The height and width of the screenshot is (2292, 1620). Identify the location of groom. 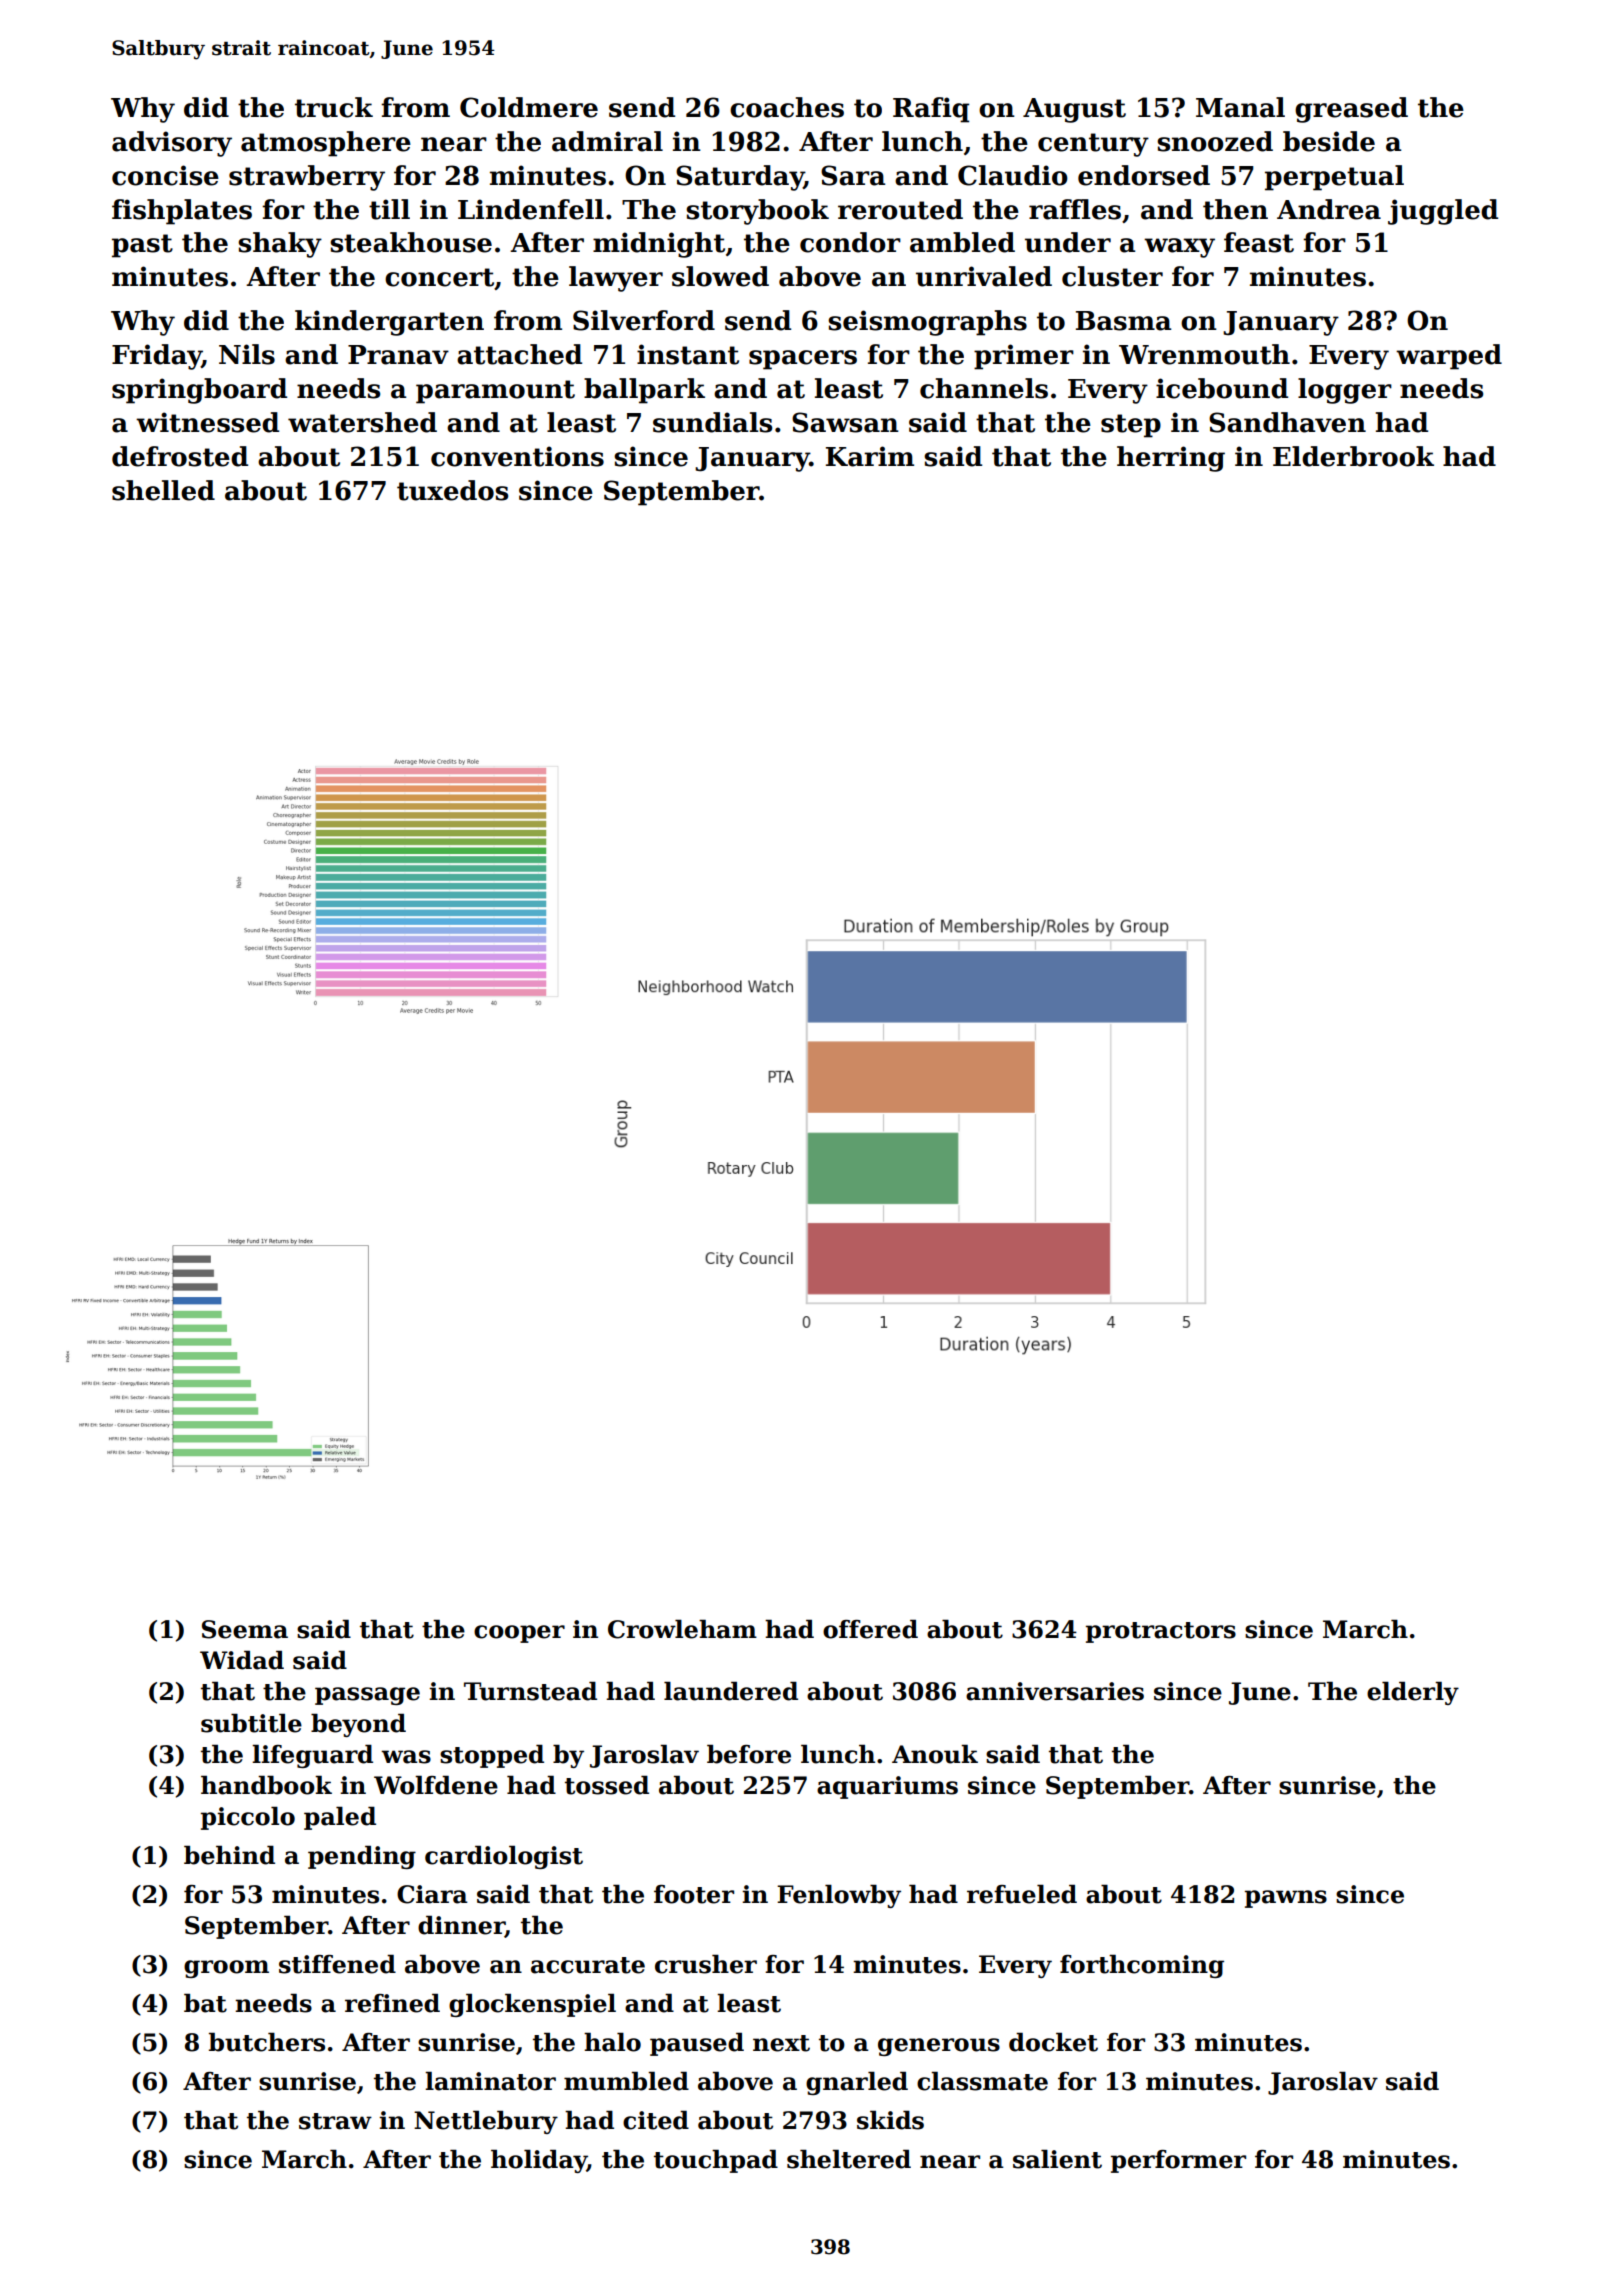
(226, 1969).
